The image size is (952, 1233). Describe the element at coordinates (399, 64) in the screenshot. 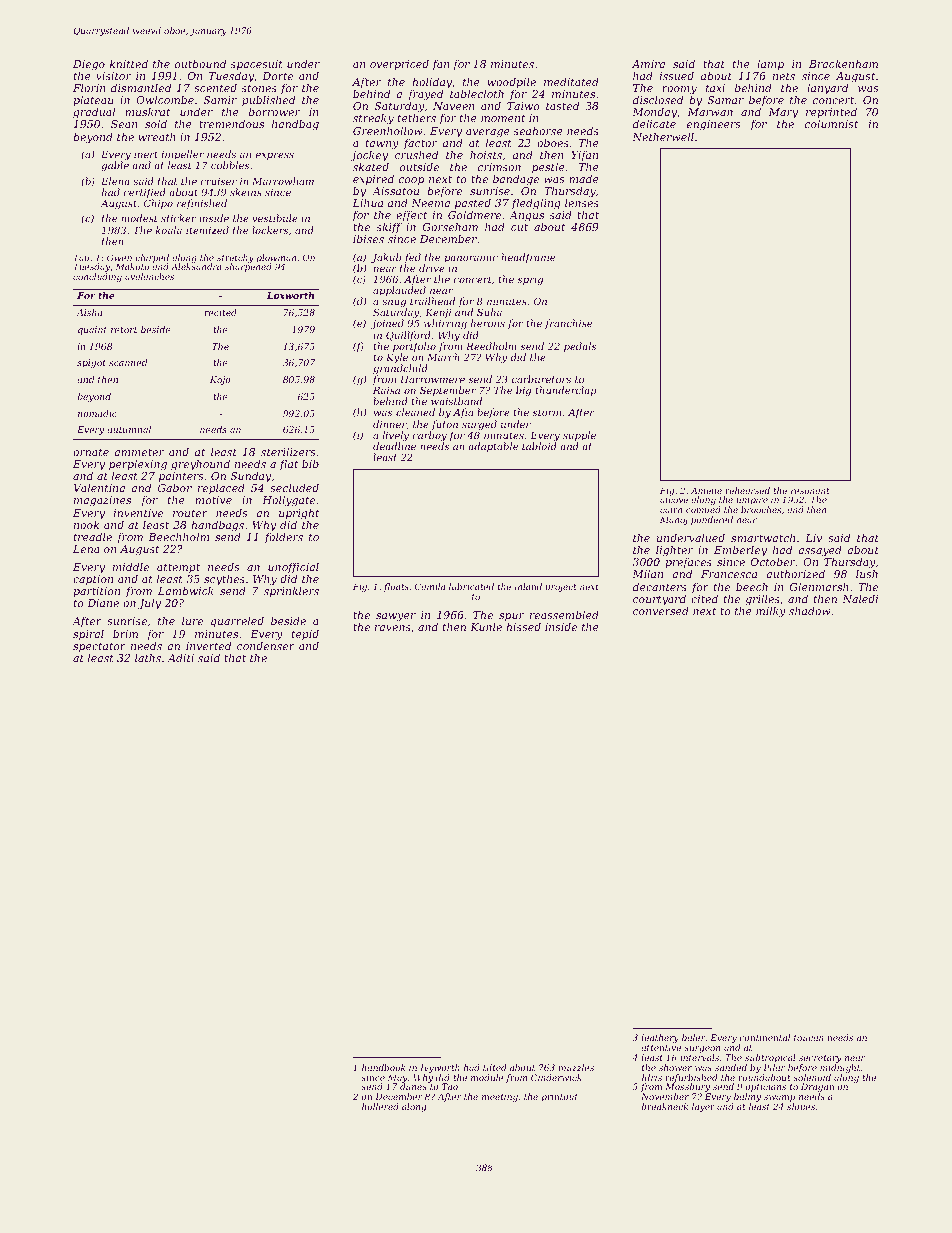

I see `overpriced` at that location.
